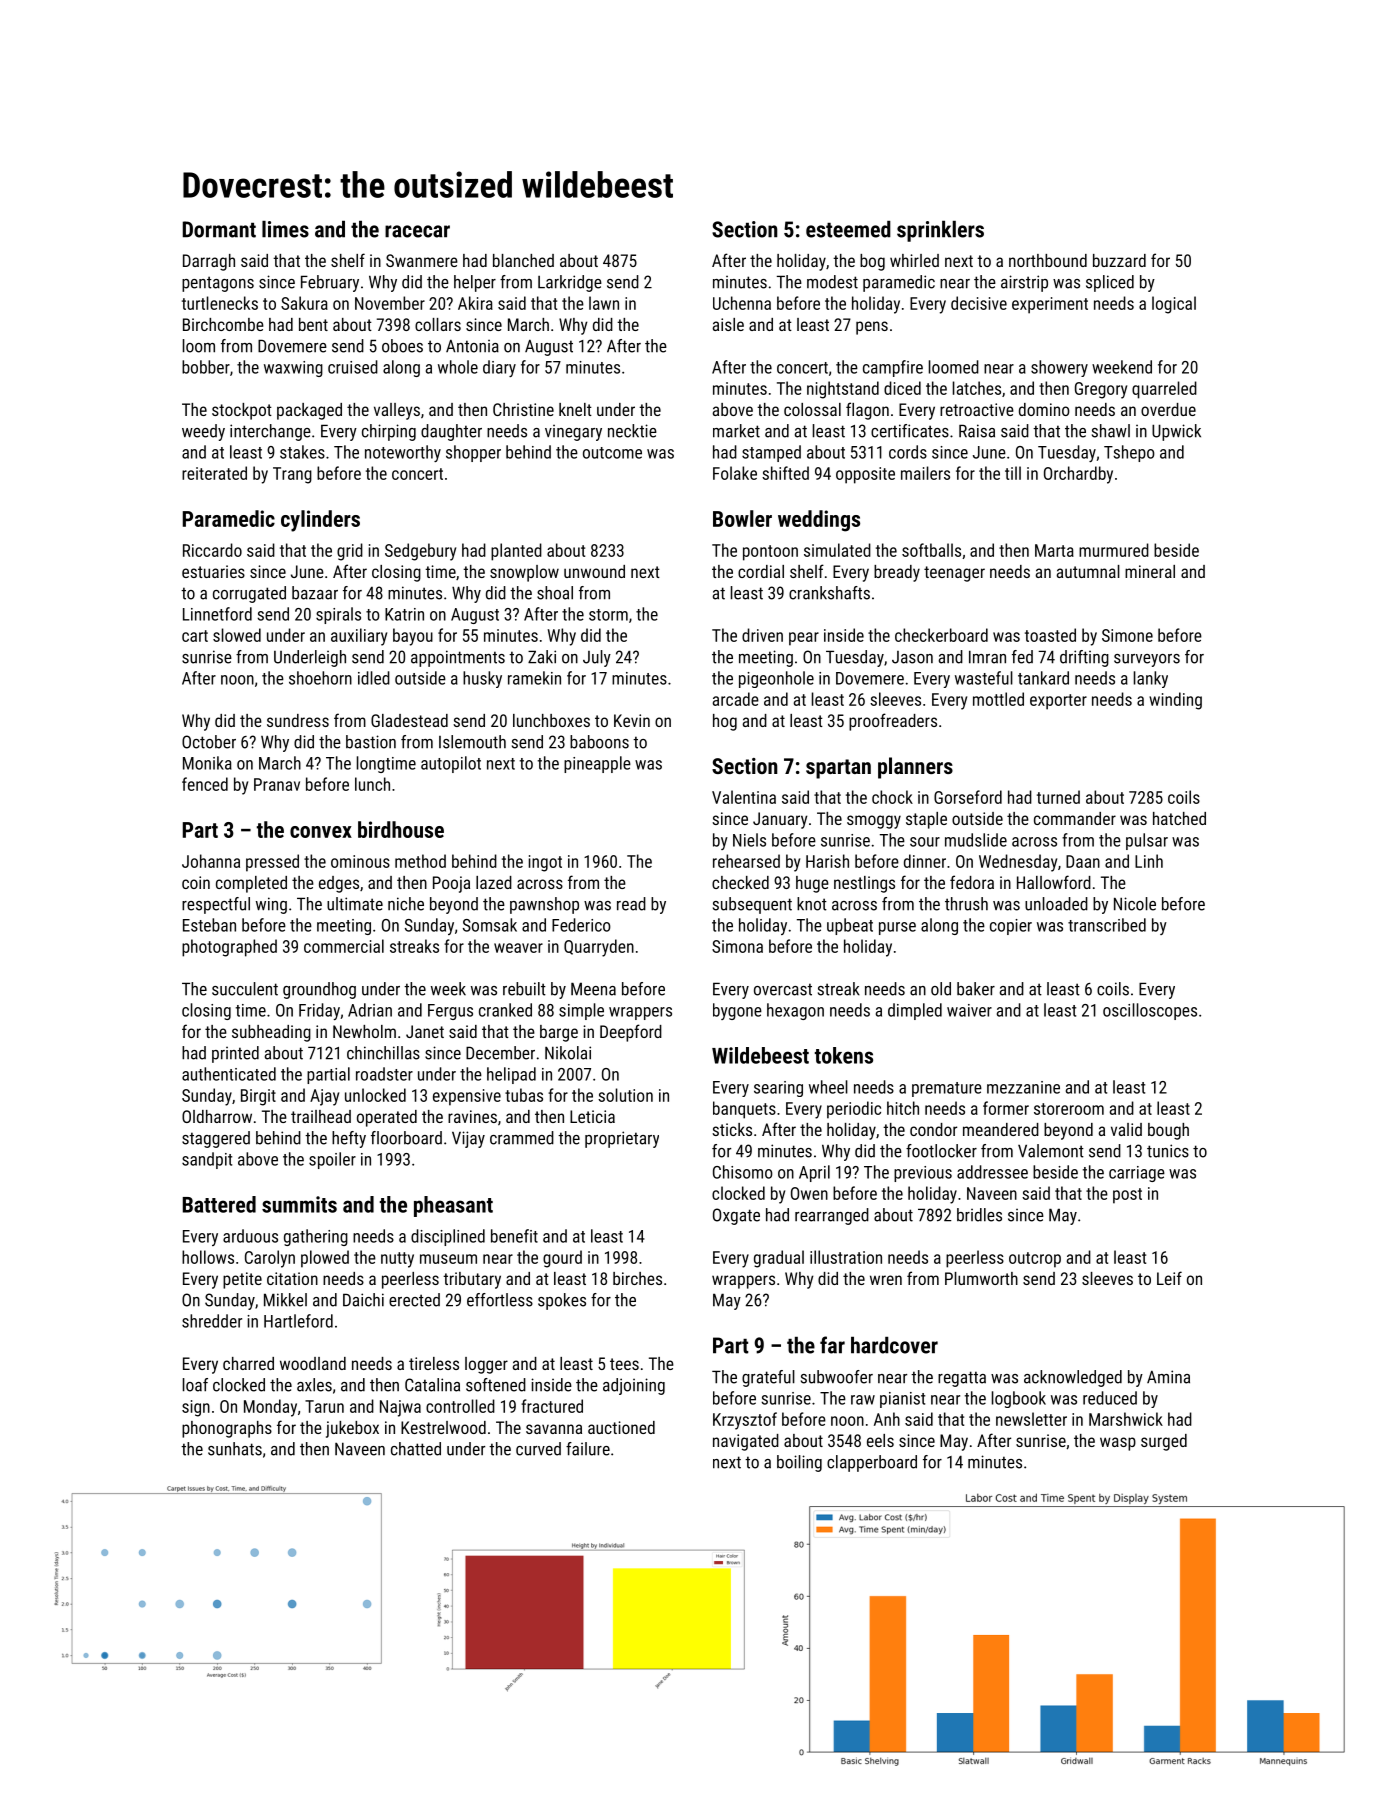 This image has height=1797, width=1389. Describe the element at coordinates (420, 552) in the image. I see `Sedgebury` at that location.
